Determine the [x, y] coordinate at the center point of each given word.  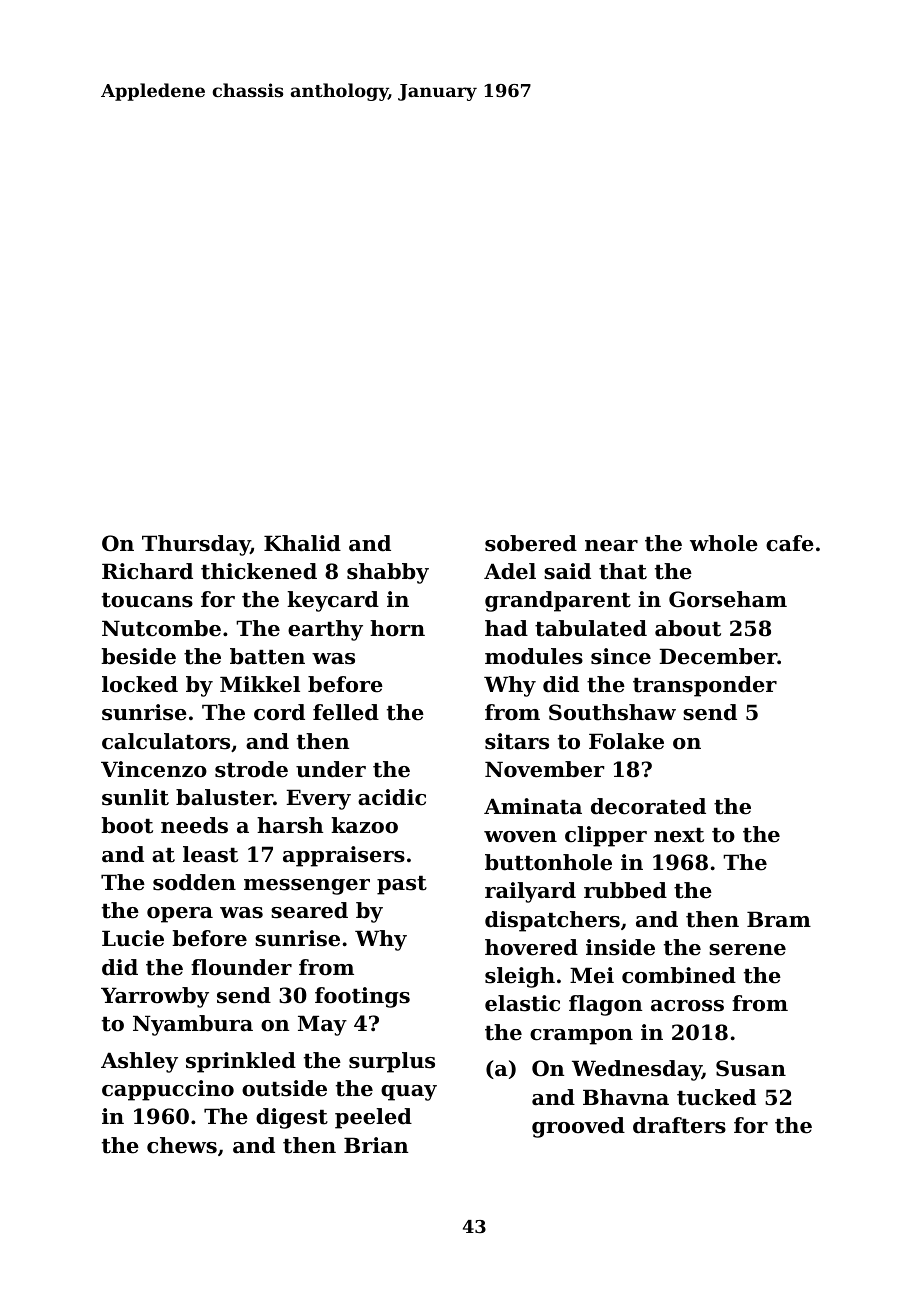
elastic [522, 1003]
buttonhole [548, 862]
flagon [605, 1005]
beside [138, 656]
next [679, 835]
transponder [705, 686]
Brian [376, 1145]
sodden [194, 882]
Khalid [302, 543]
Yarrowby [155, 997]
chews [182, 1145]
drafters [679, 1125]
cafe [790, 543]
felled [346, 712]
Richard [147, 571]
